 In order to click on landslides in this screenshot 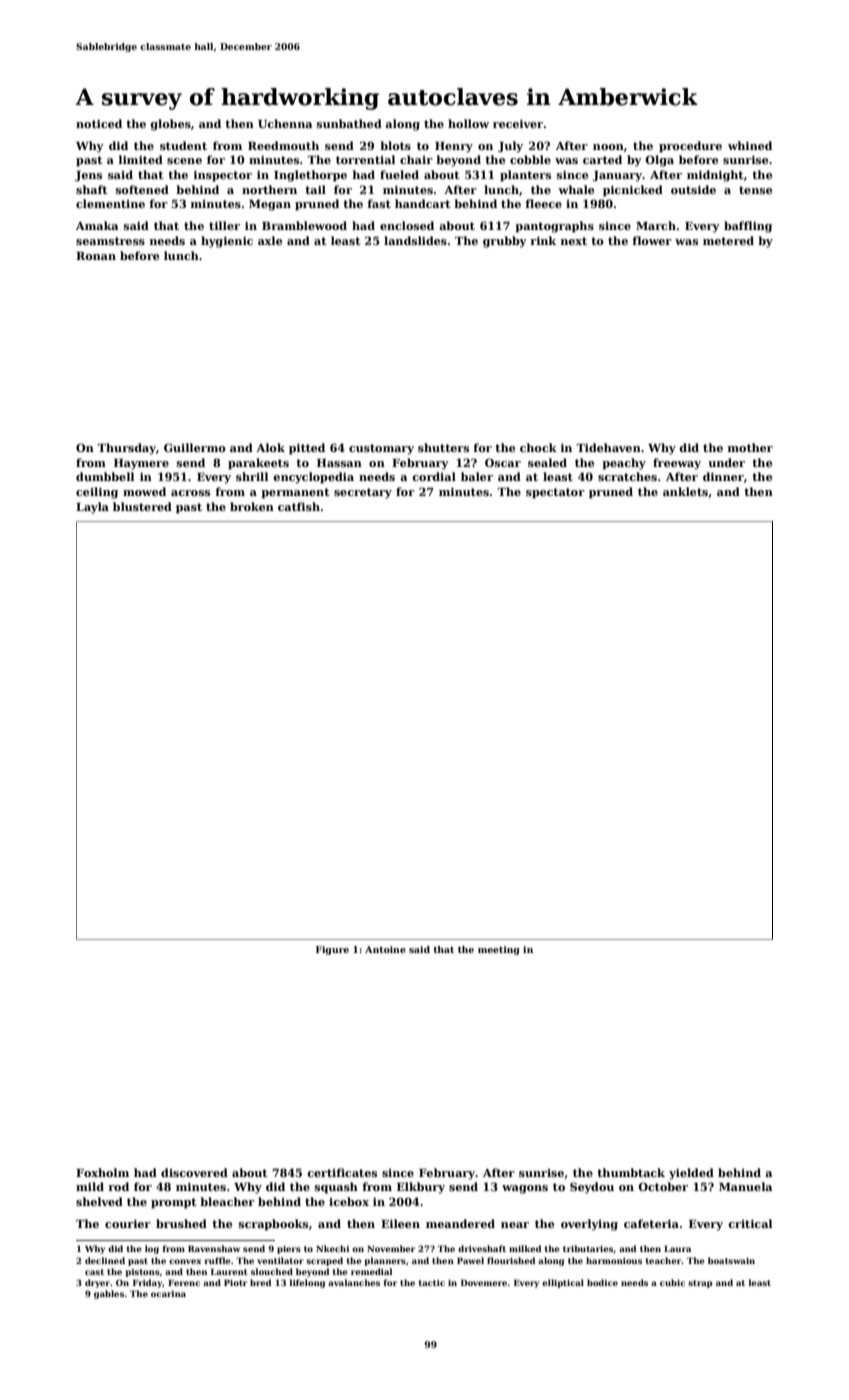, I will do `click(415, 240)`.
